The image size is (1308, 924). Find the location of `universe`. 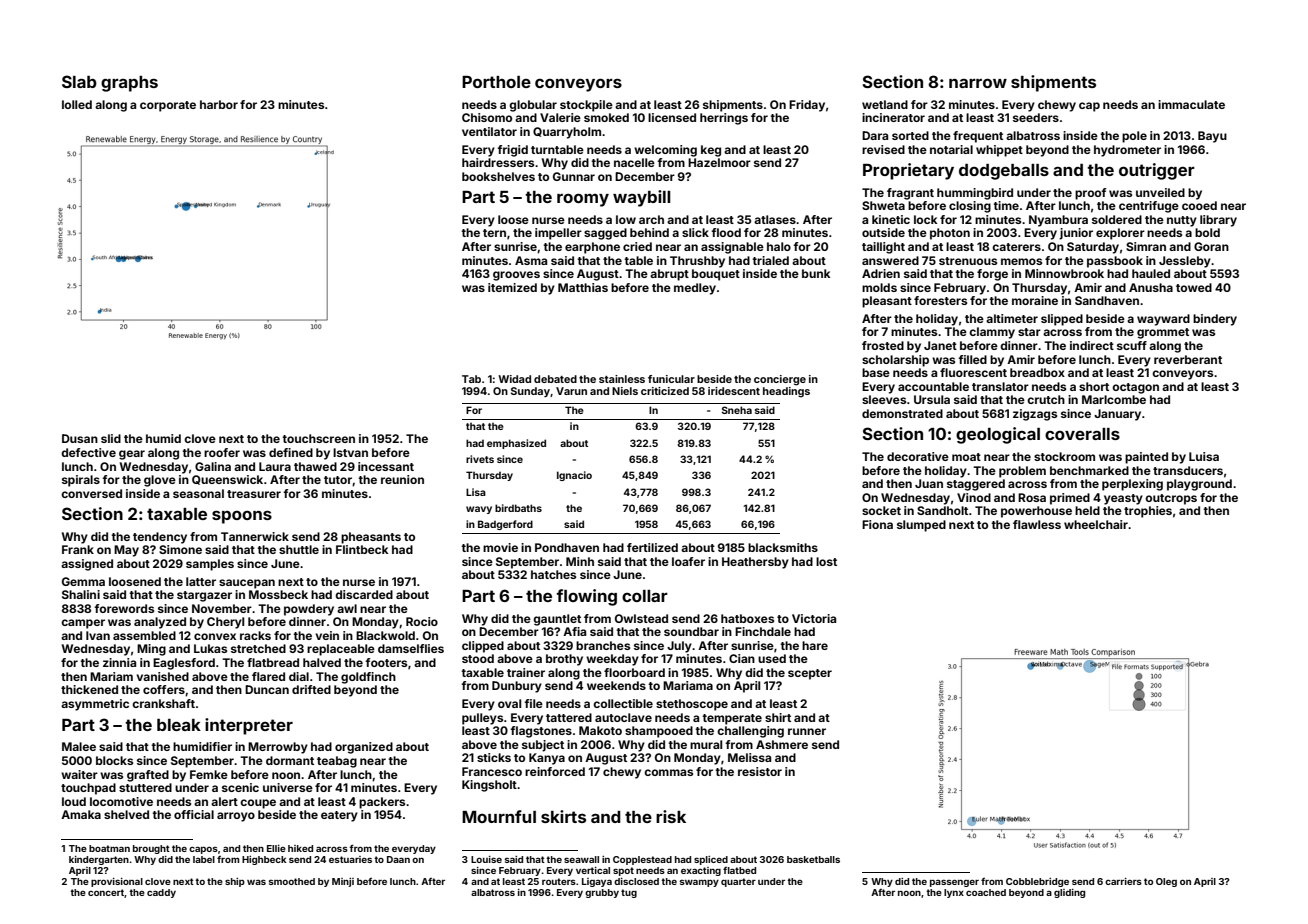

universe is located at coordinates (288, 787).
